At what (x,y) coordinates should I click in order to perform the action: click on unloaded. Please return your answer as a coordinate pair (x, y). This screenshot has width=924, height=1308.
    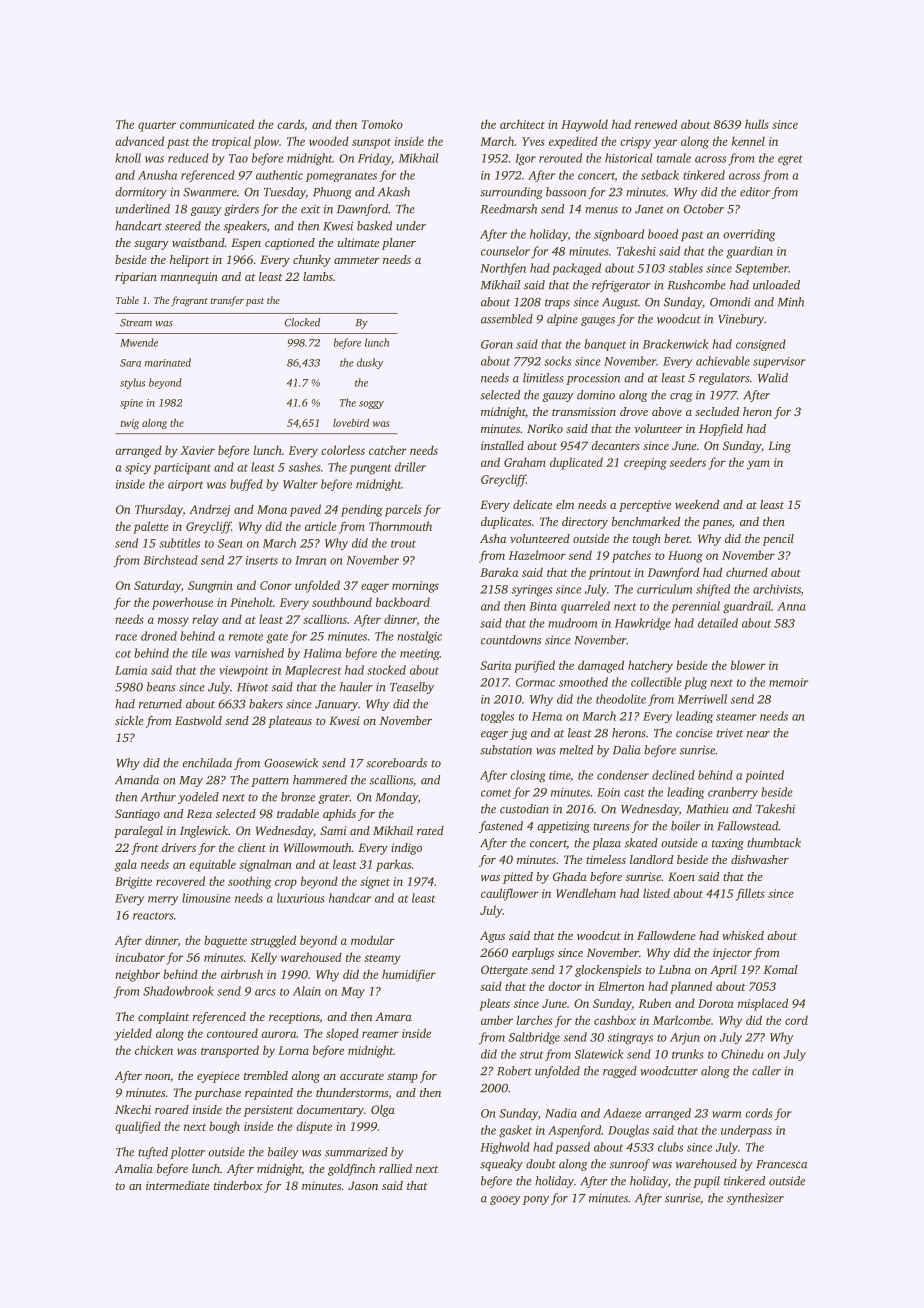
    Looking at the image, I should click on (776, 285).
